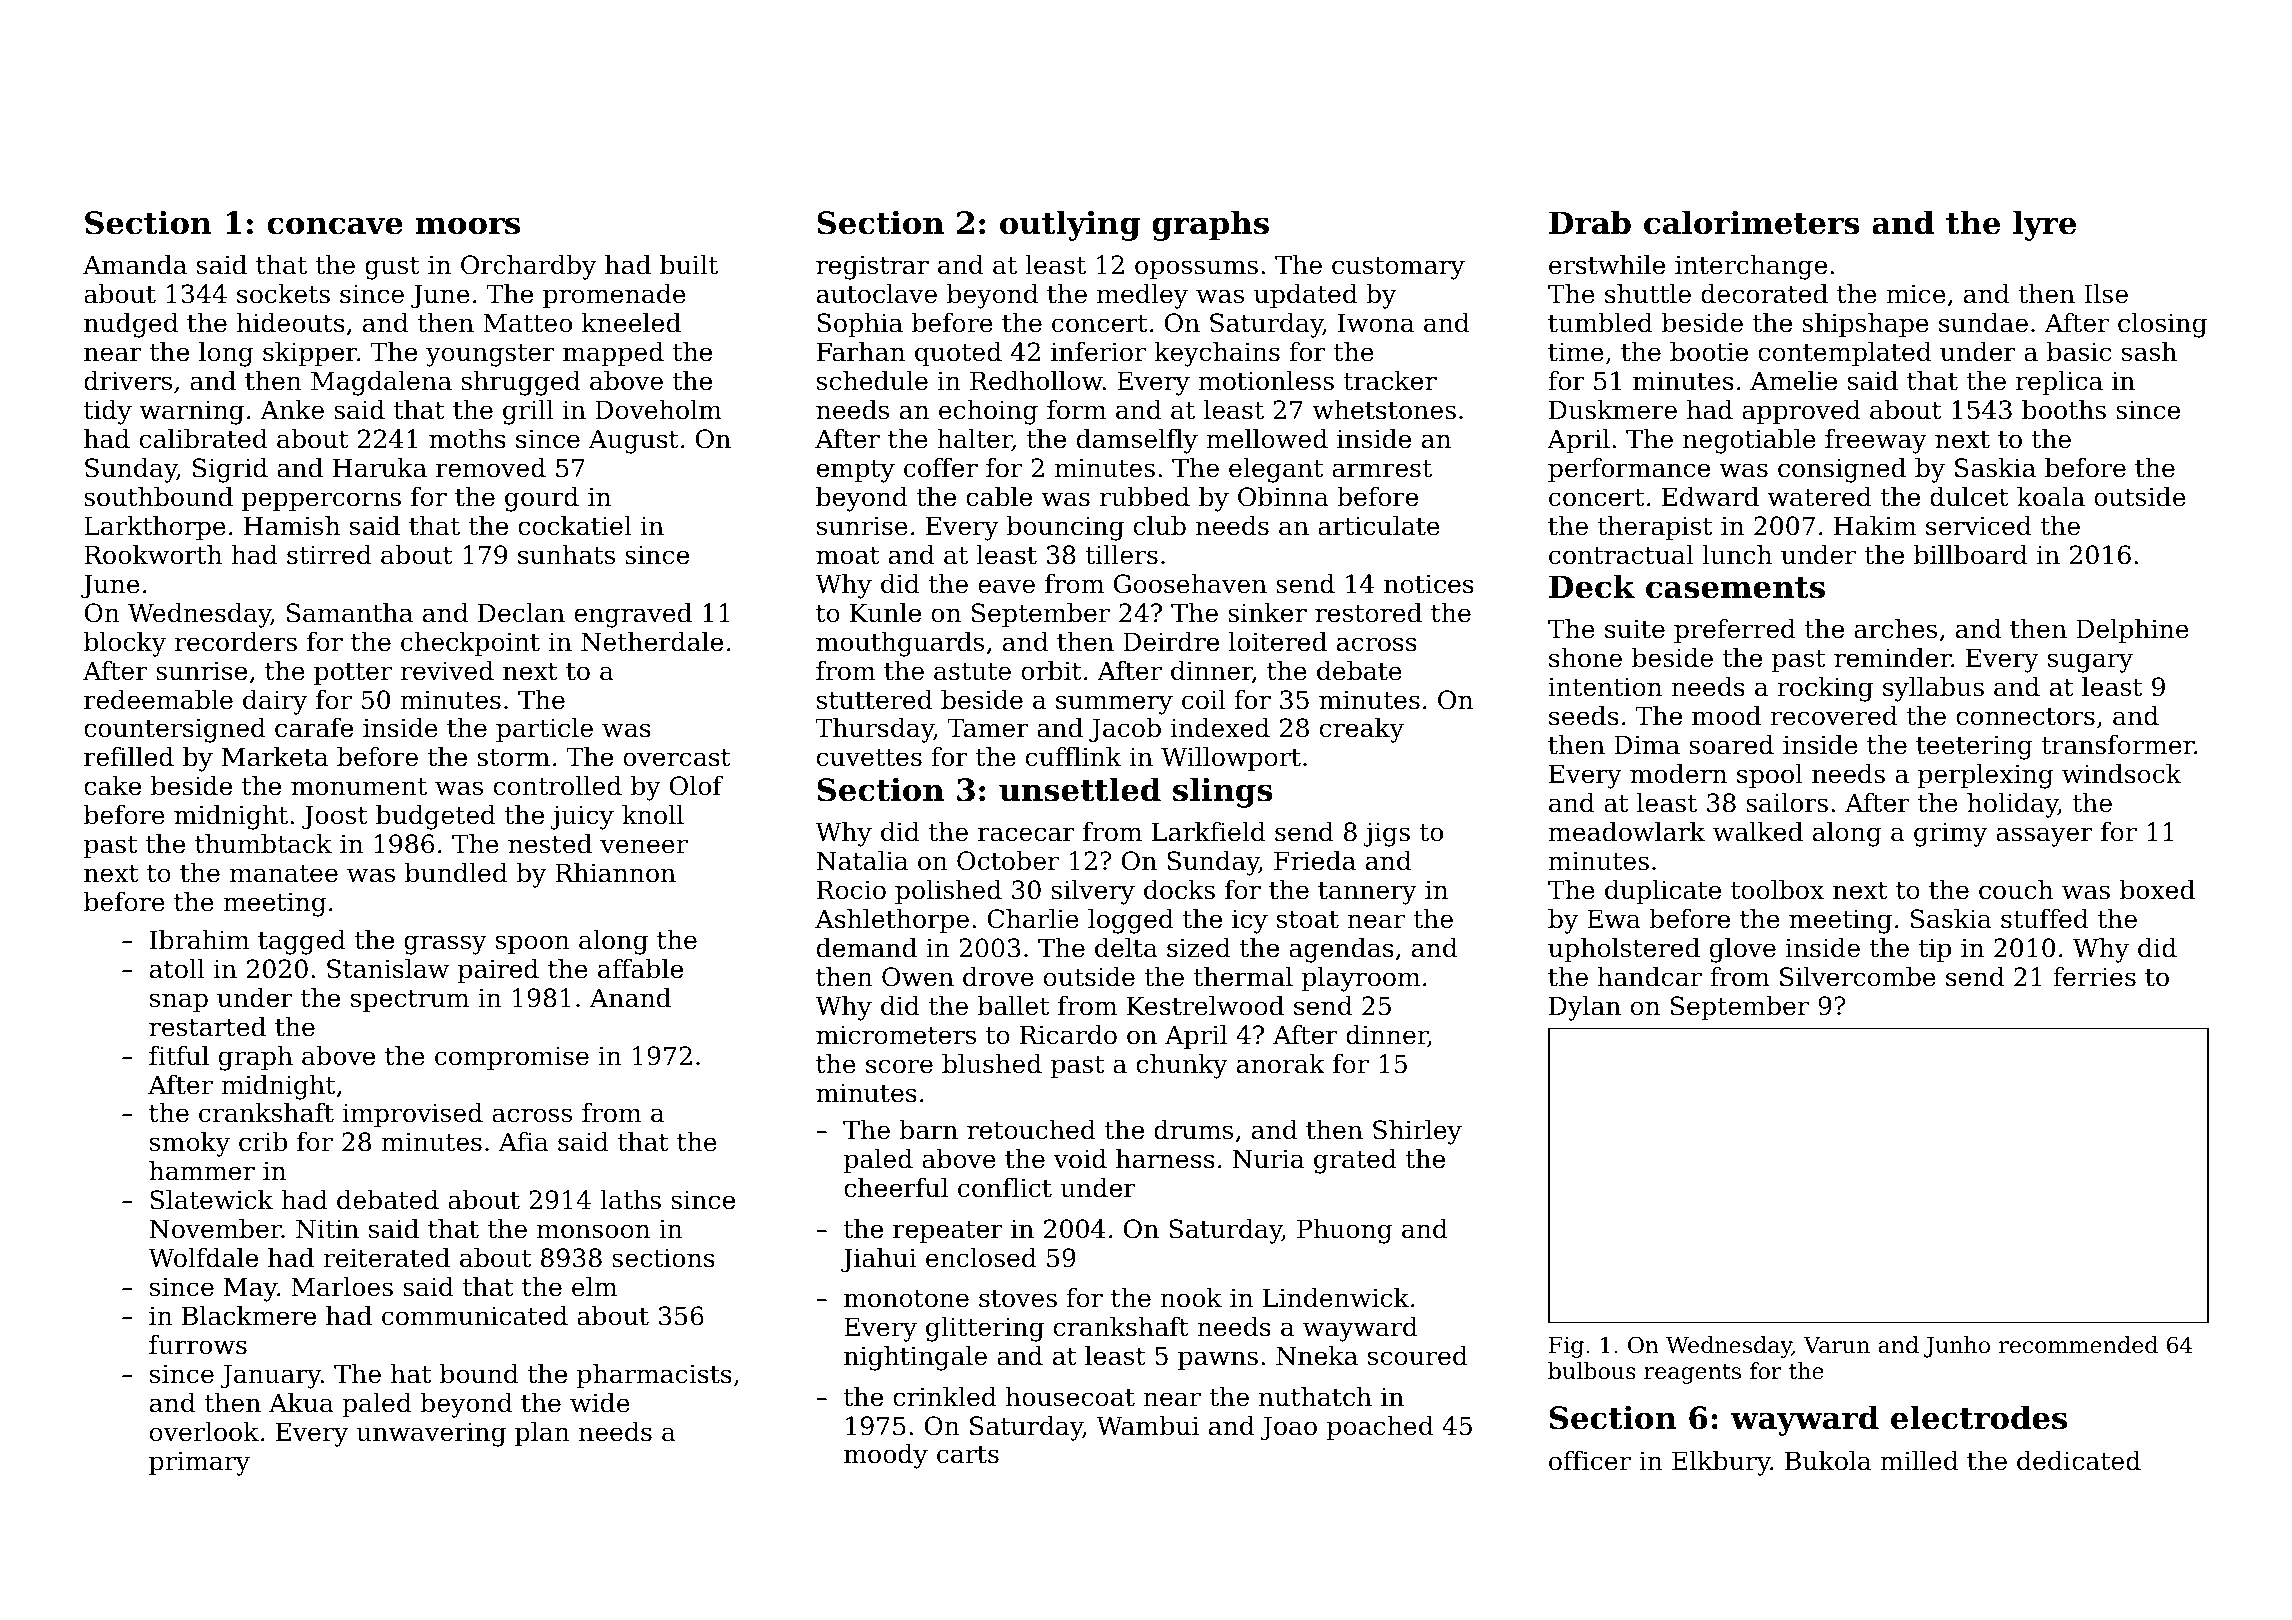 Image resolution: width=2292 pixels, height=1620 pixels. I want to click on holiday, so click(2012, 805).
